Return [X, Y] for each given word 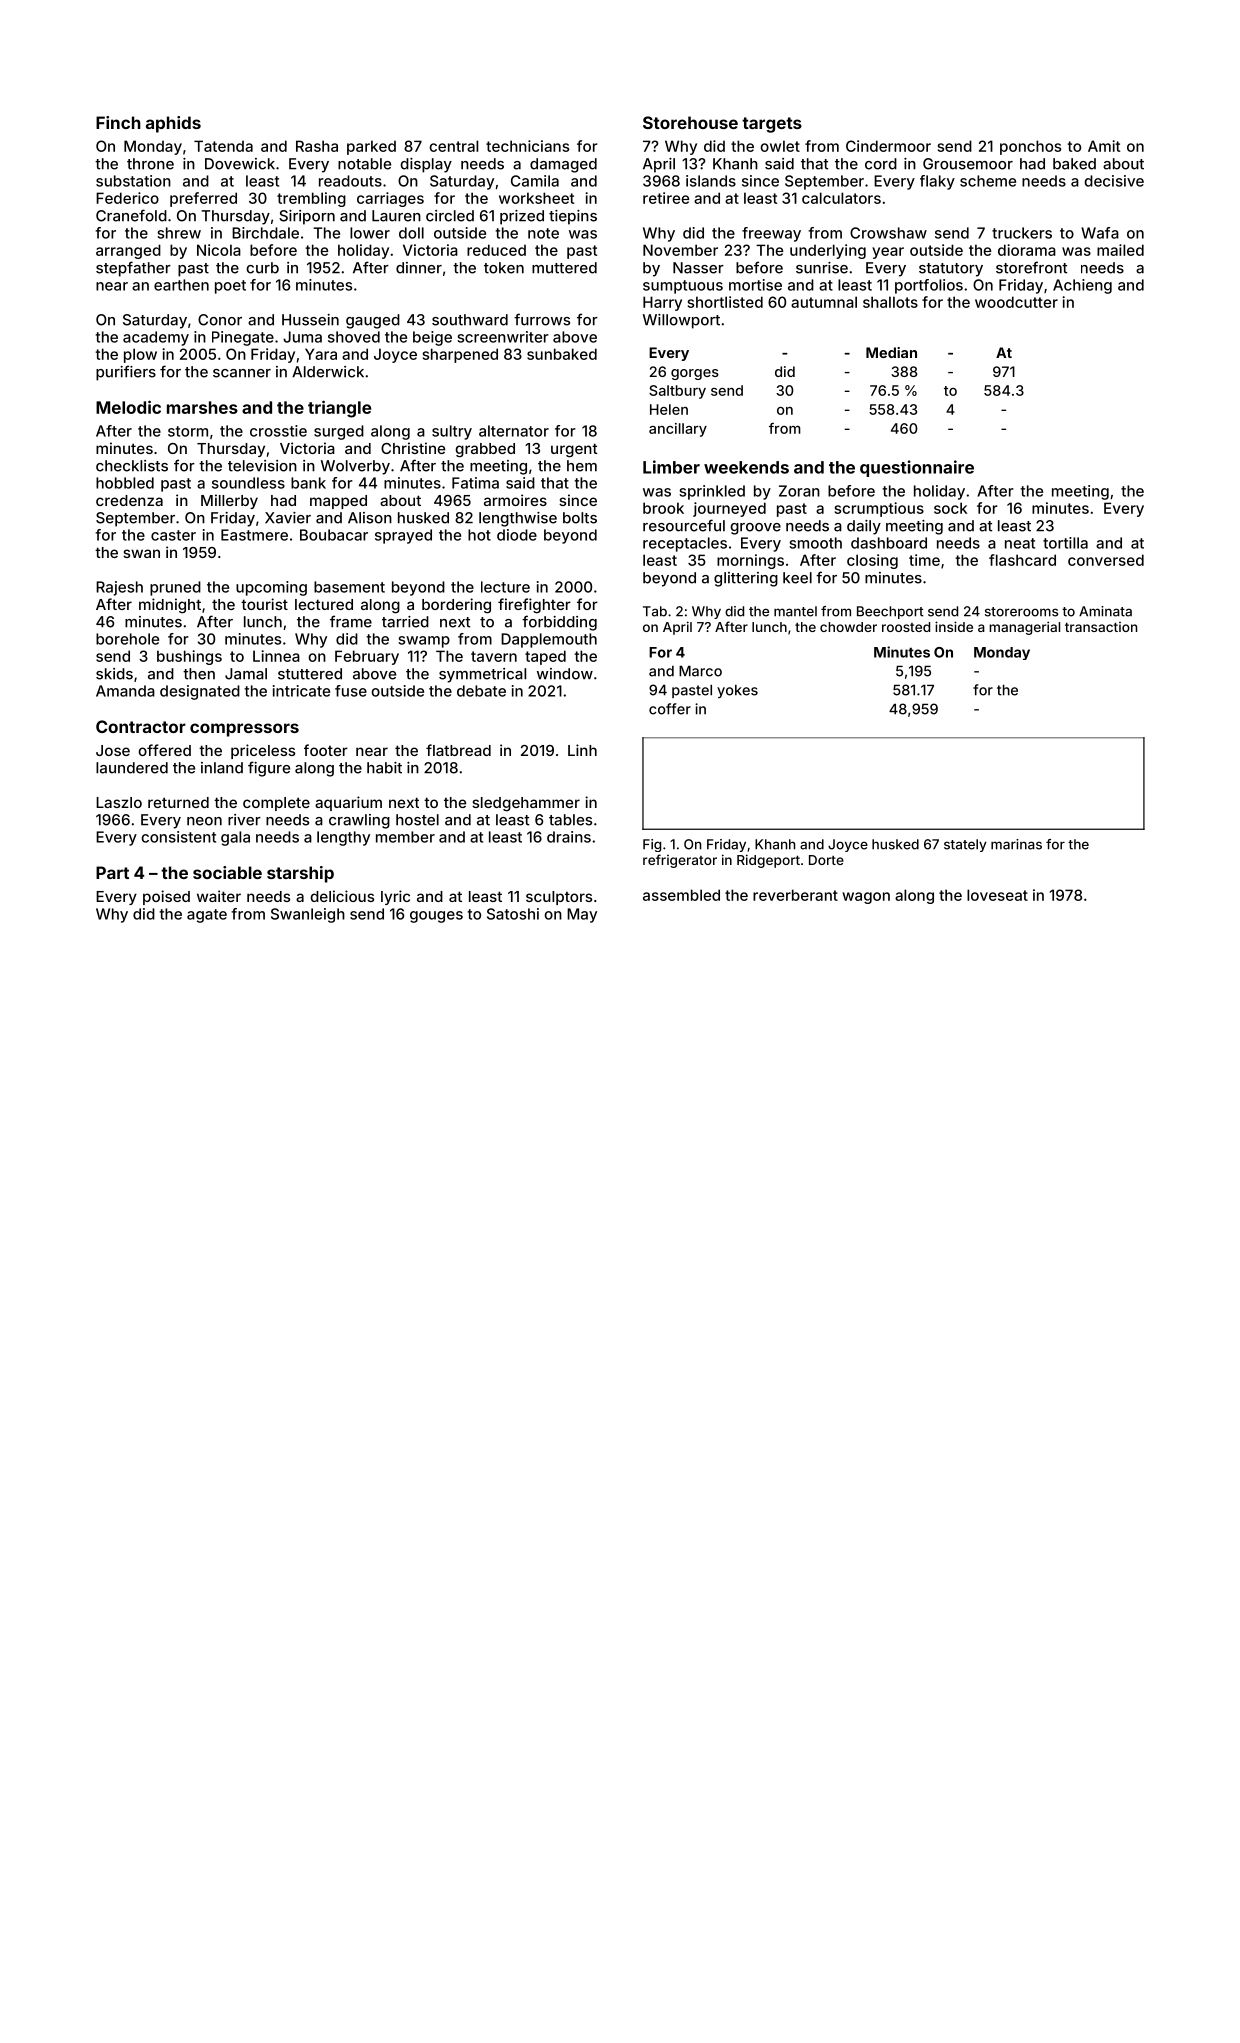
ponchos [1030, 147]
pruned [175, 588]
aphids [173, 124]
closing [872, 561]
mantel [795, 611]
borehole [127, 639]
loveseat [997, 895]
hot [479, 535]
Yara [321, 354]
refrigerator [680, 861]
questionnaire [917, 468]
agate [207, 916]
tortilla [1065, 543]
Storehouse [690, 122]
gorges [695, 374]
